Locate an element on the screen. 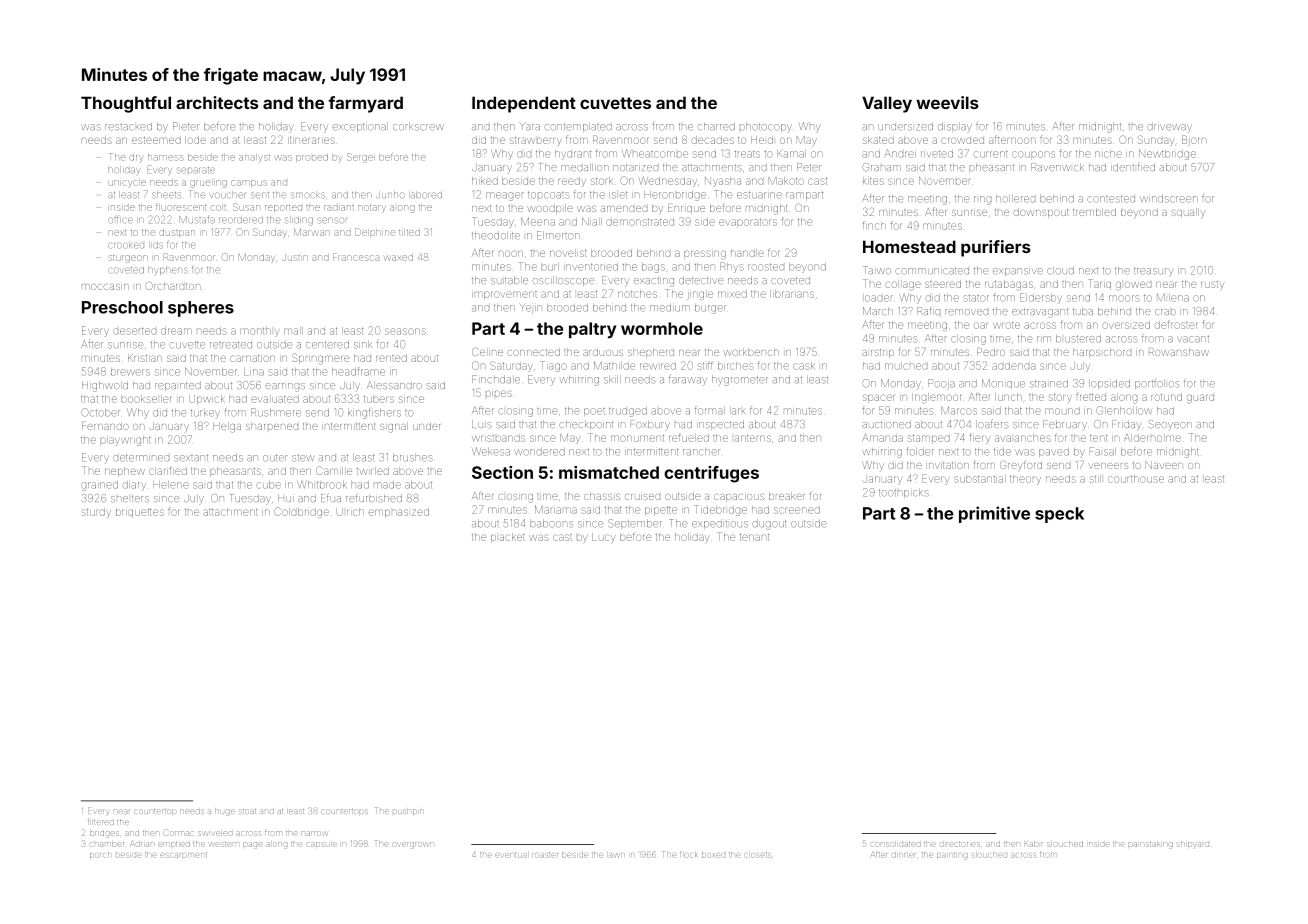 This screenshot has height=924, width=1308. Naveen is located at coordinates (1164, 465).
